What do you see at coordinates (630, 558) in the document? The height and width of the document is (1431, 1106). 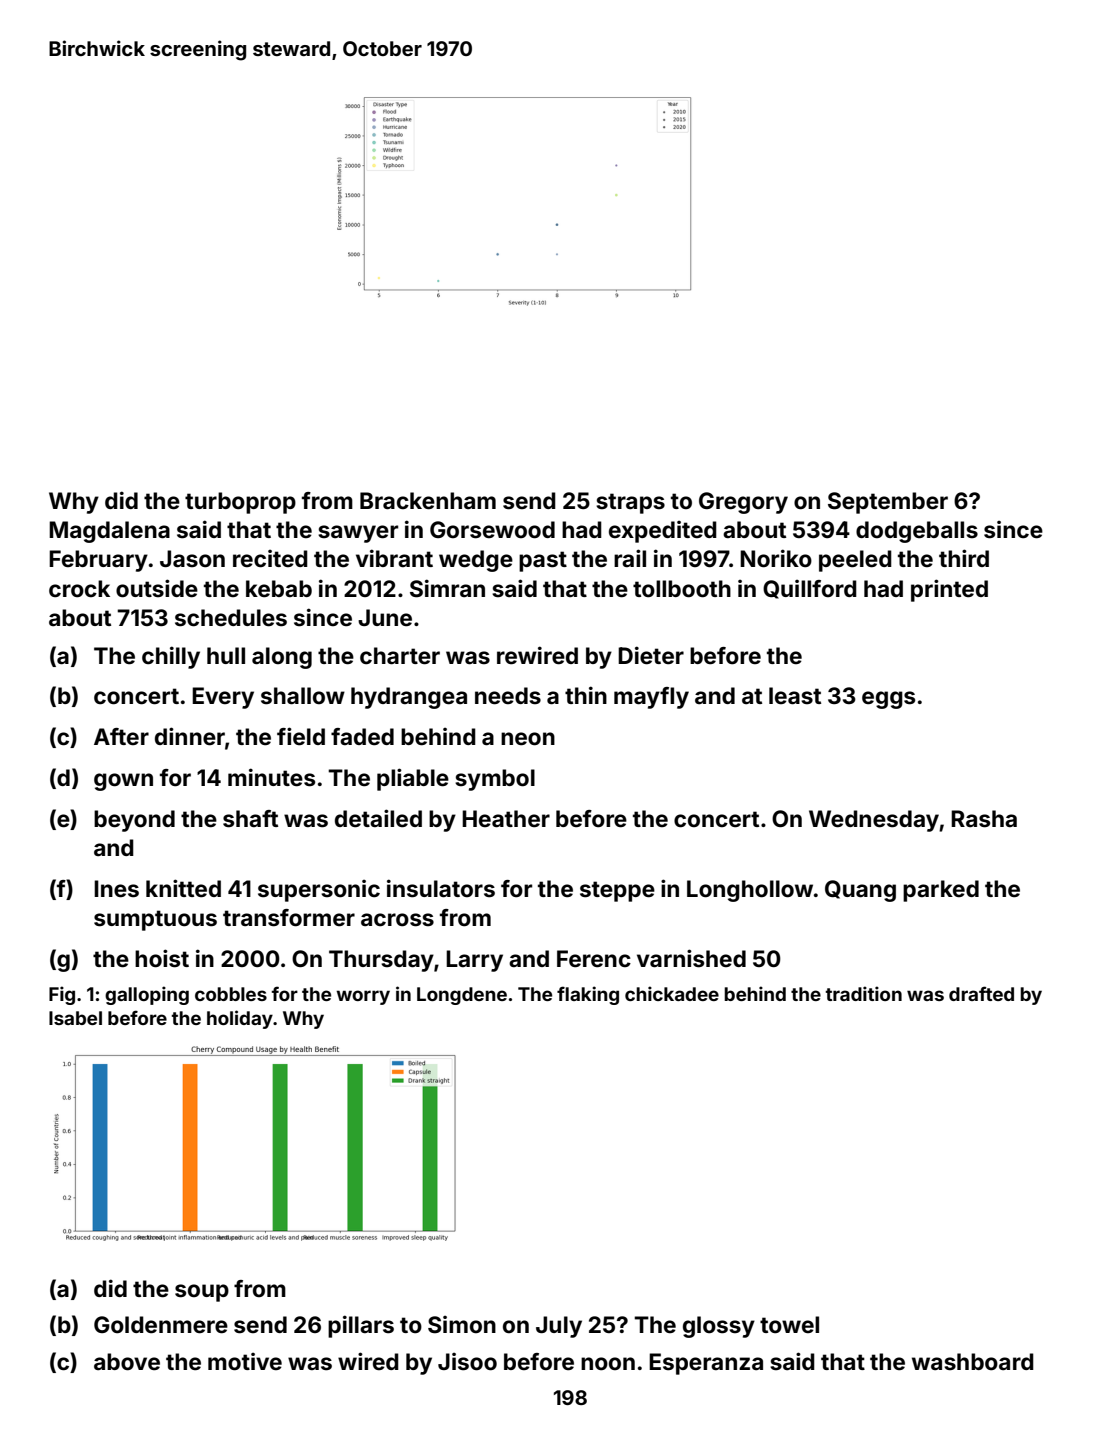 I see `rail` at bounding box center [630, 558].
